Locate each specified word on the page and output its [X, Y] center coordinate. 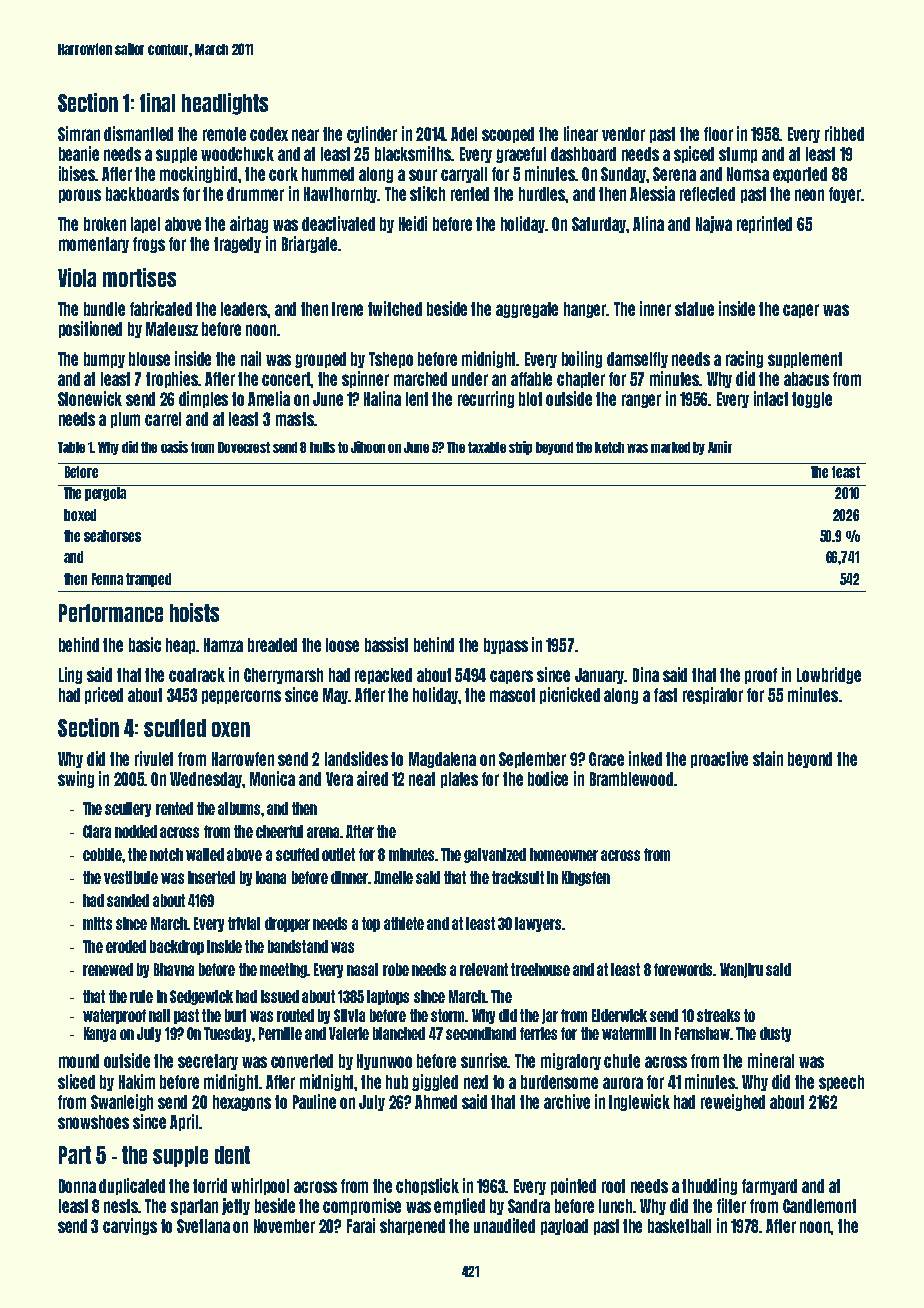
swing [76, 779]
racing [744, 359]
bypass [506, 646]
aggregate [527, 310]
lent [417, 399]
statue [694, 309]
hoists [194, 612]
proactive [719, 759]
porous [80, 196]
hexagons [242, 1103]
